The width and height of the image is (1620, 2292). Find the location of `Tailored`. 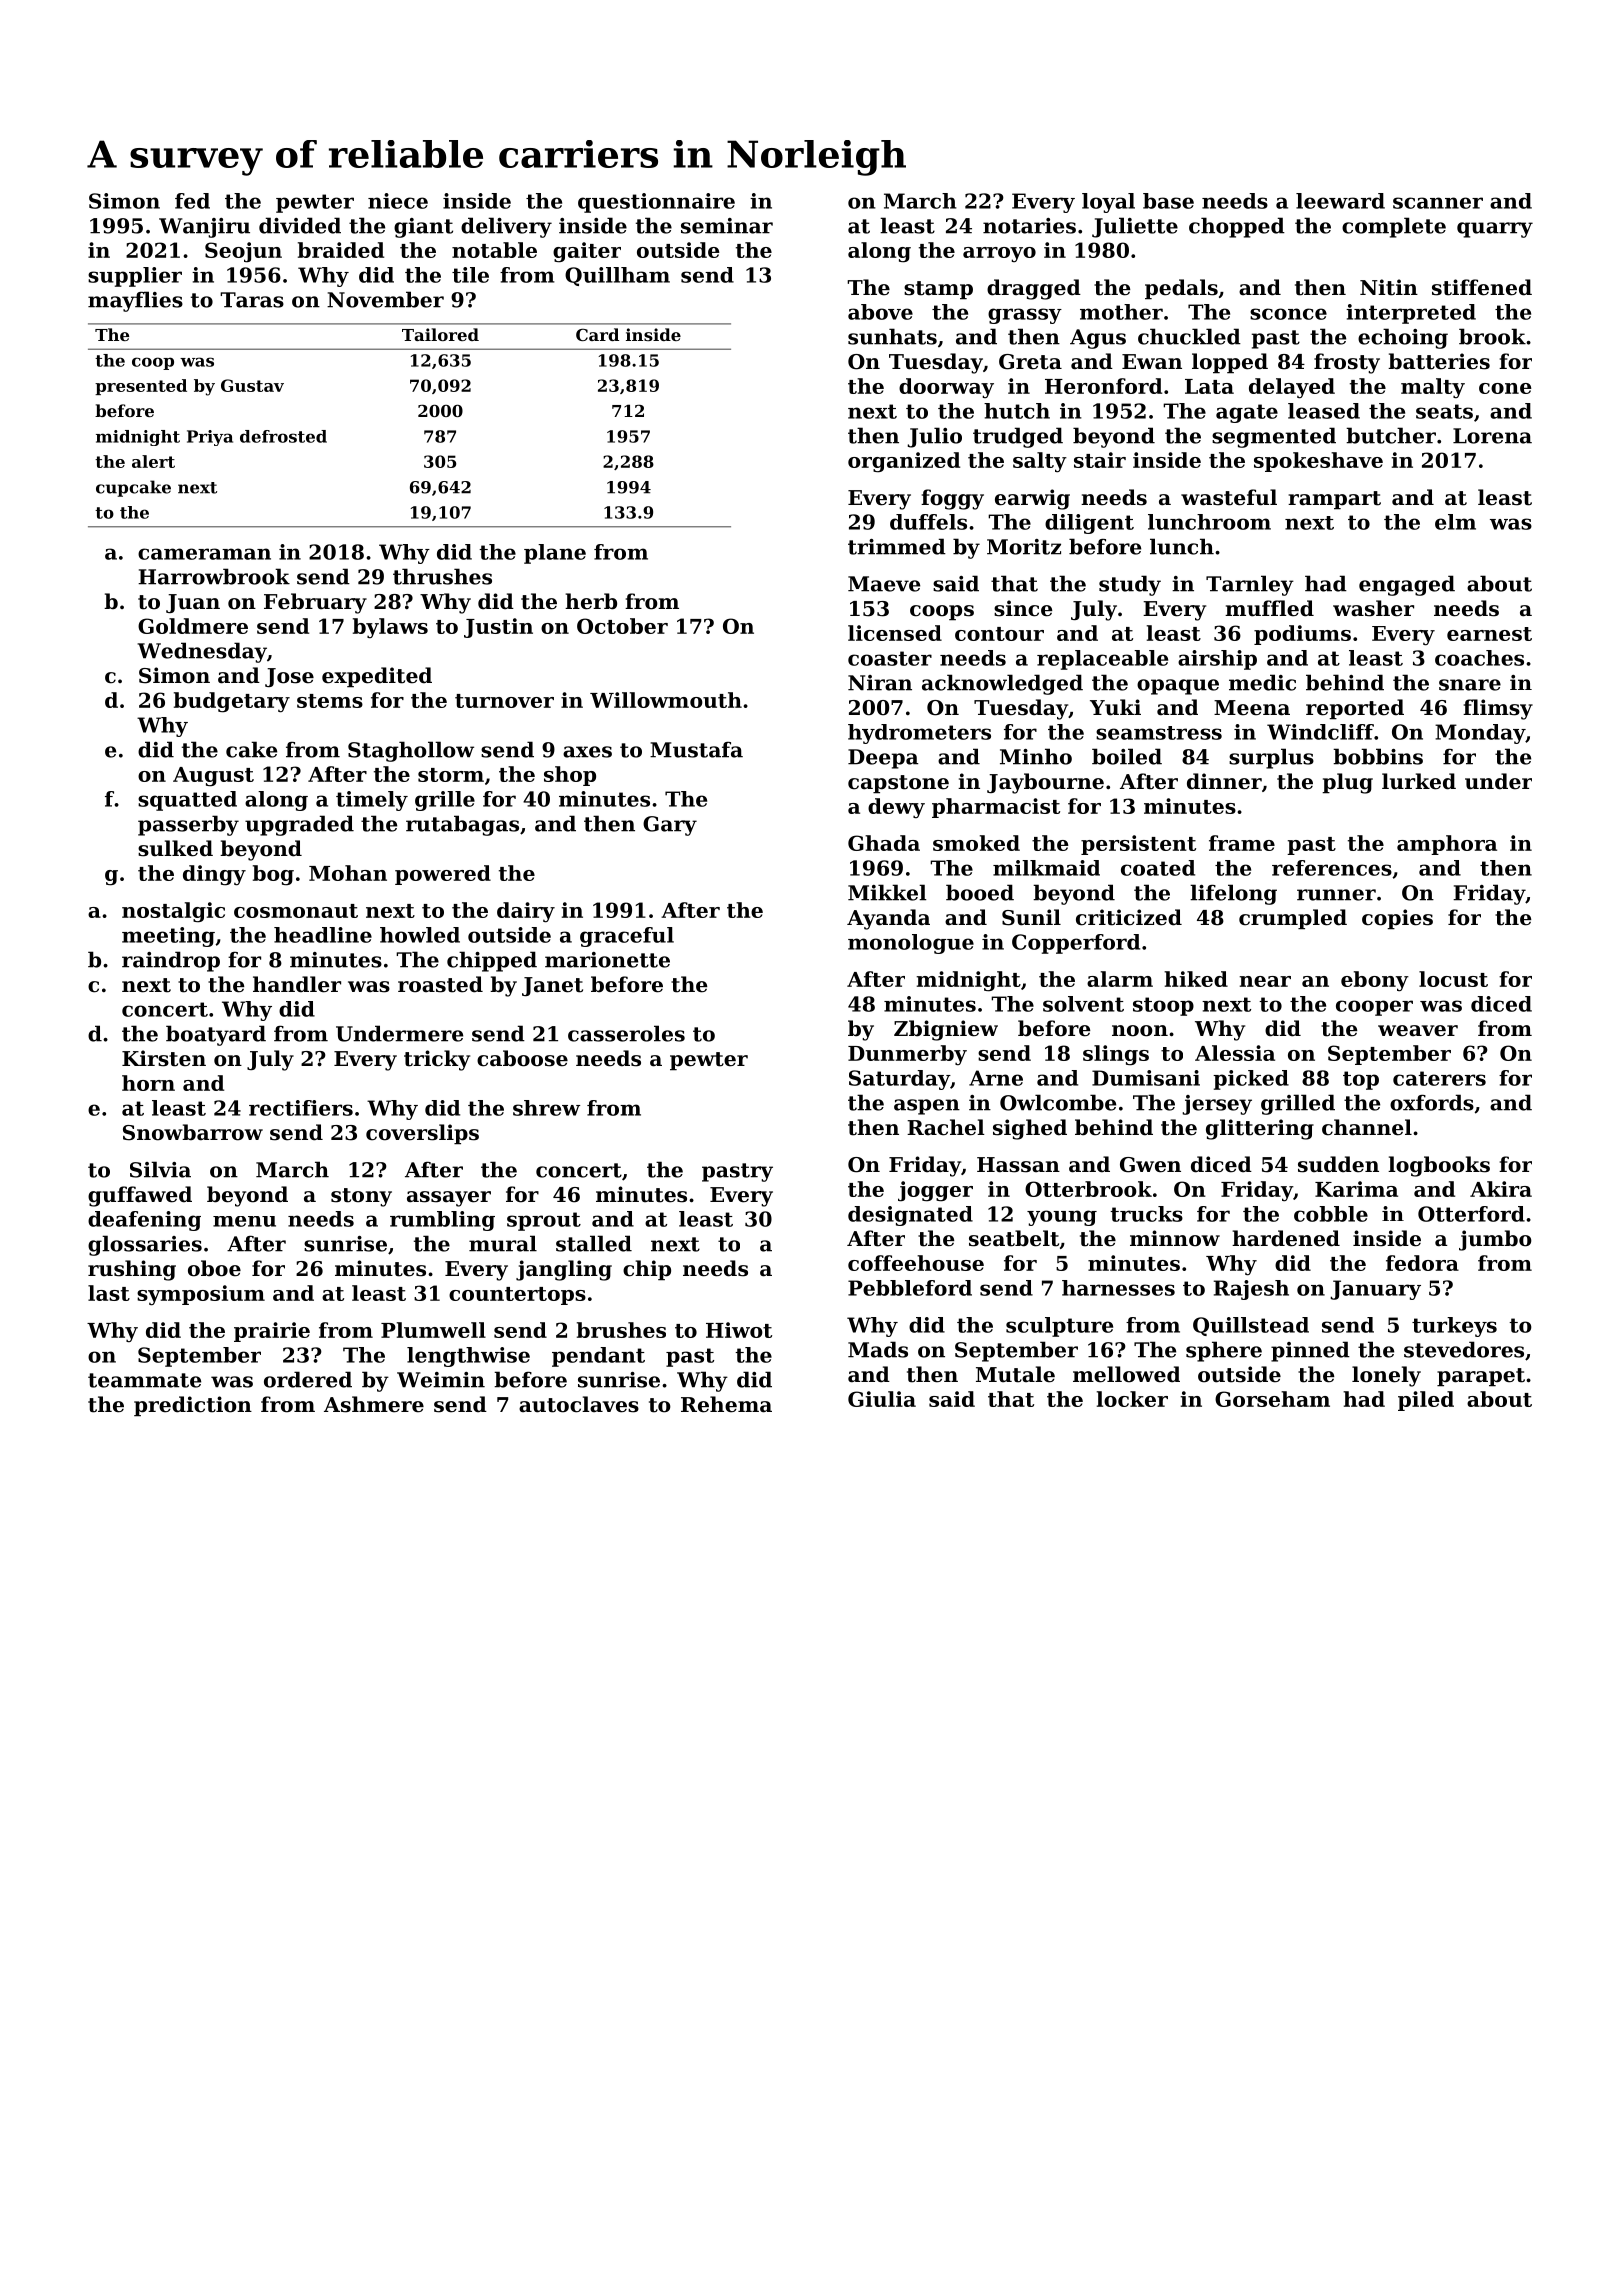

Tailored is located at coordinates (440, 334).
